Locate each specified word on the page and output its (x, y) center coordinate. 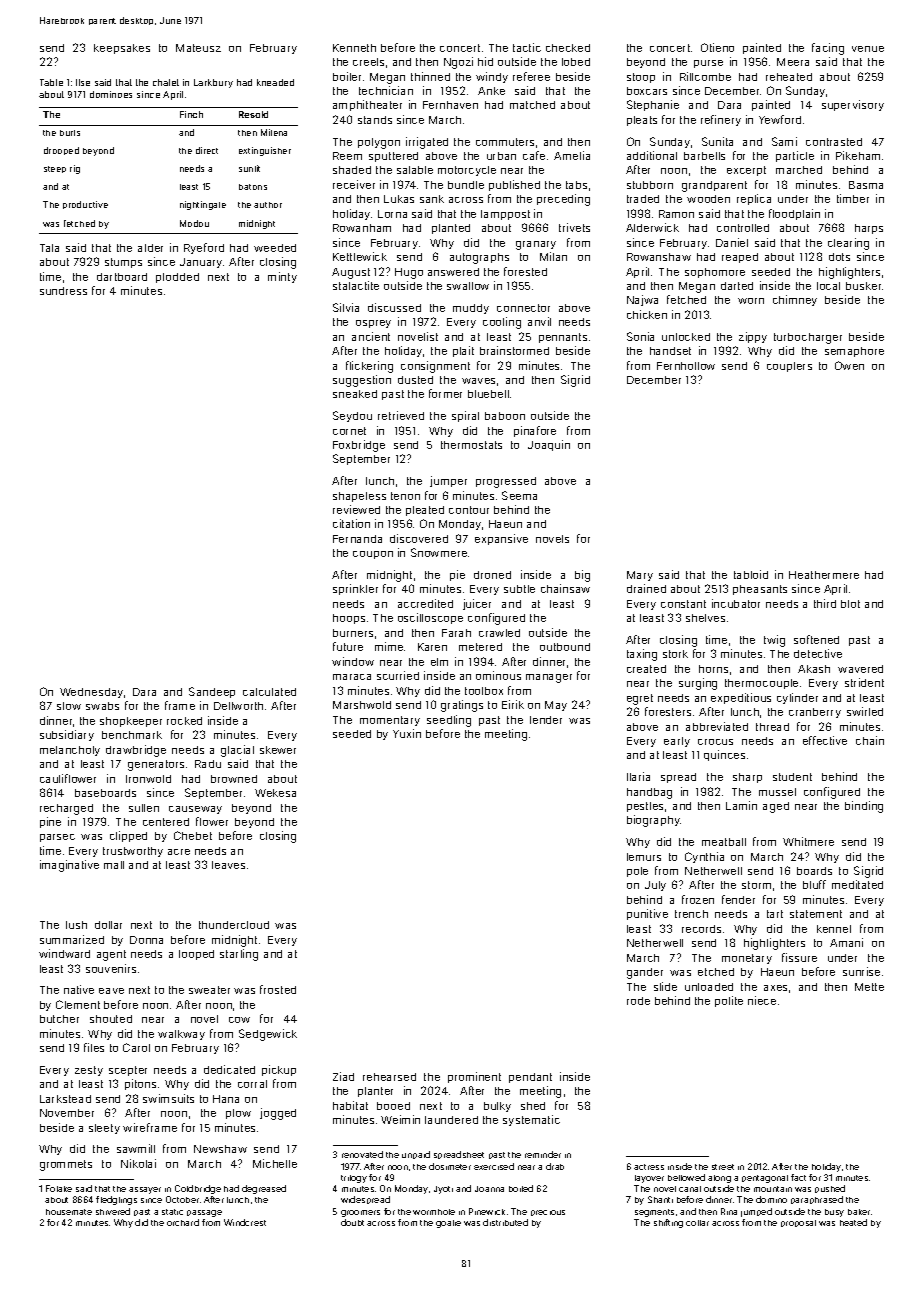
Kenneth (354, 48)
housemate (69, 1212)
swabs (102, 706)
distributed (505, 1222)
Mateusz (198, 48)
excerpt (746, 171)
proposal (798, 1223)
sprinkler (355, 589)
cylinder (797, 698)
